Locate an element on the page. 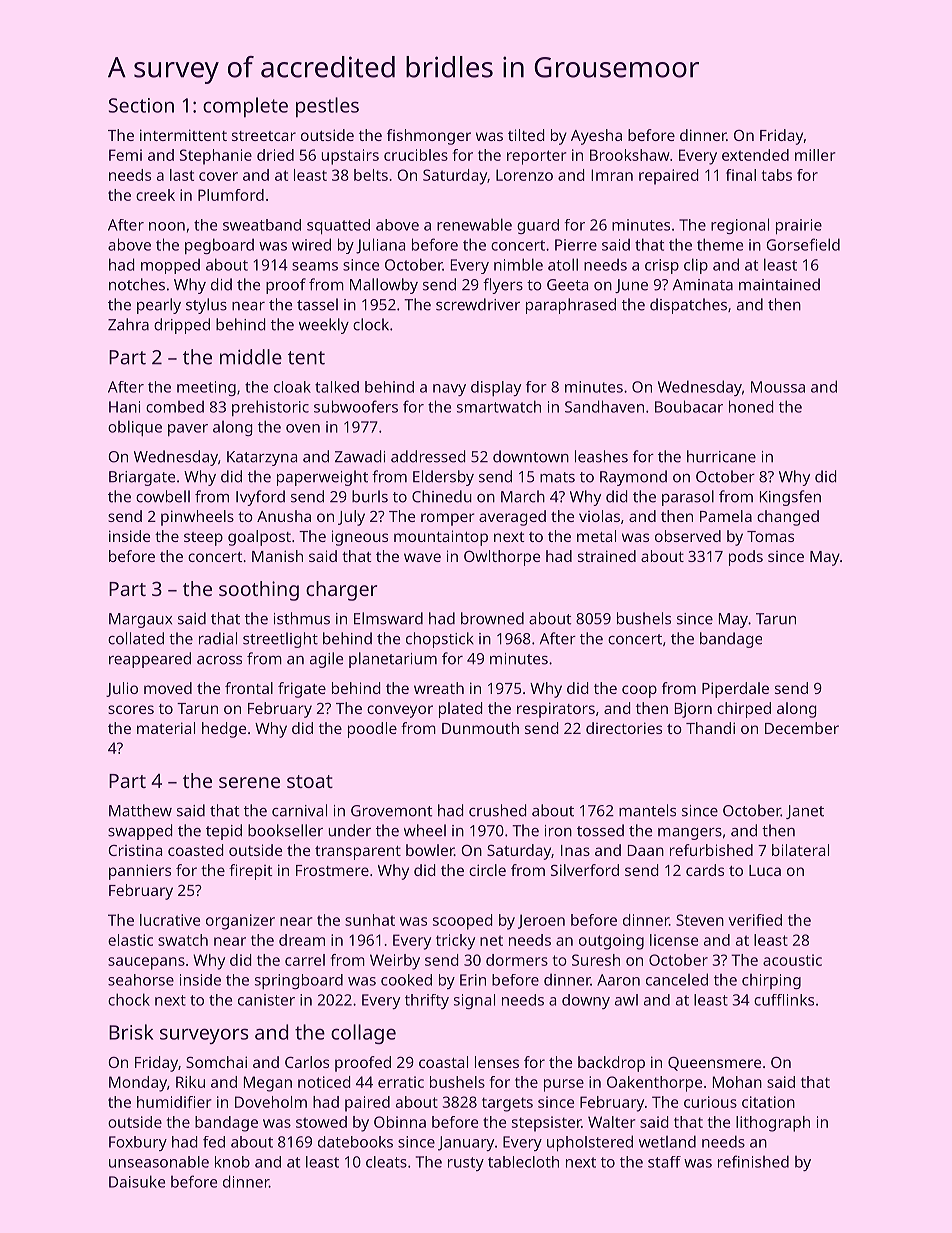 Image resolution: width=952 pixels, height=1233 pixels. canister is located at coordinates (266, 1000).
